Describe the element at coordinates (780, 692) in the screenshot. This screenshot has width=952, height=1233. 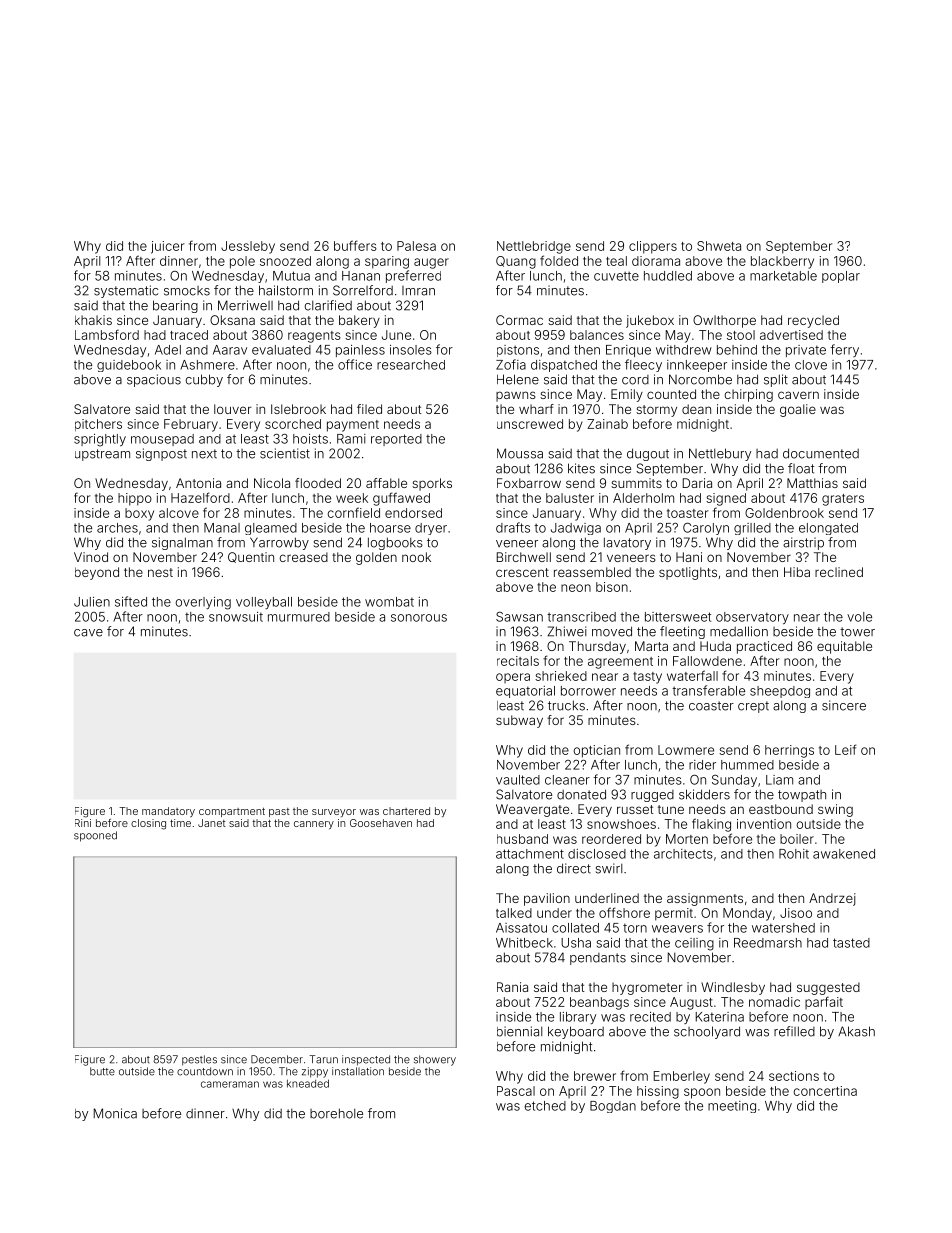
I see `sheepdog` at that location.
